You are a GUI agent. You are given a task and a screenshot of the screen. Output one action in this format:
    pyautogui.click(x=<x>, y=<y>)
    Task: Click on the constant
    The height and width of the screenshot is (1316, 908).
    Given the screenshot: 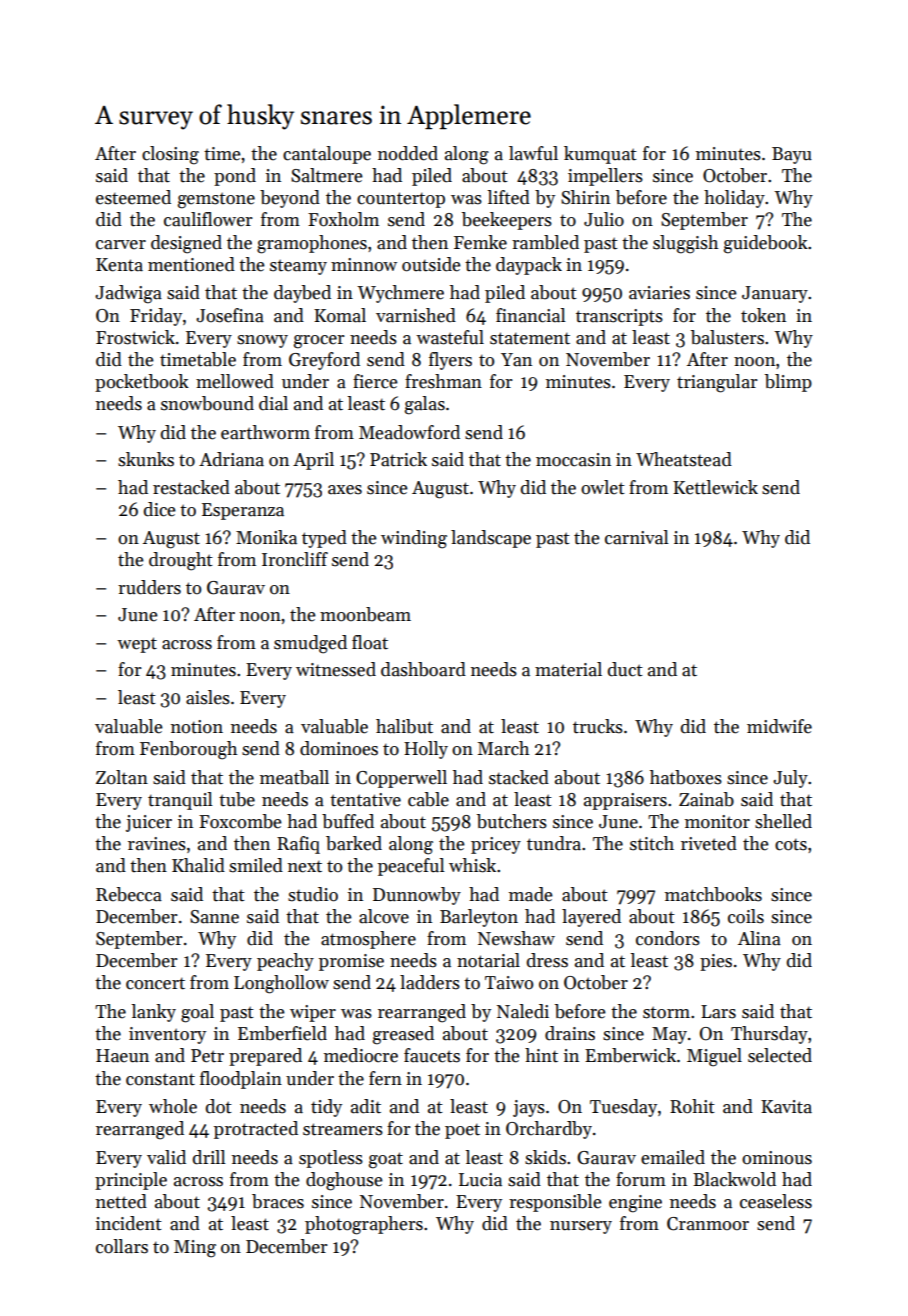 What is the action you would take?
    pyautogui.click(x=160, y=1079)
